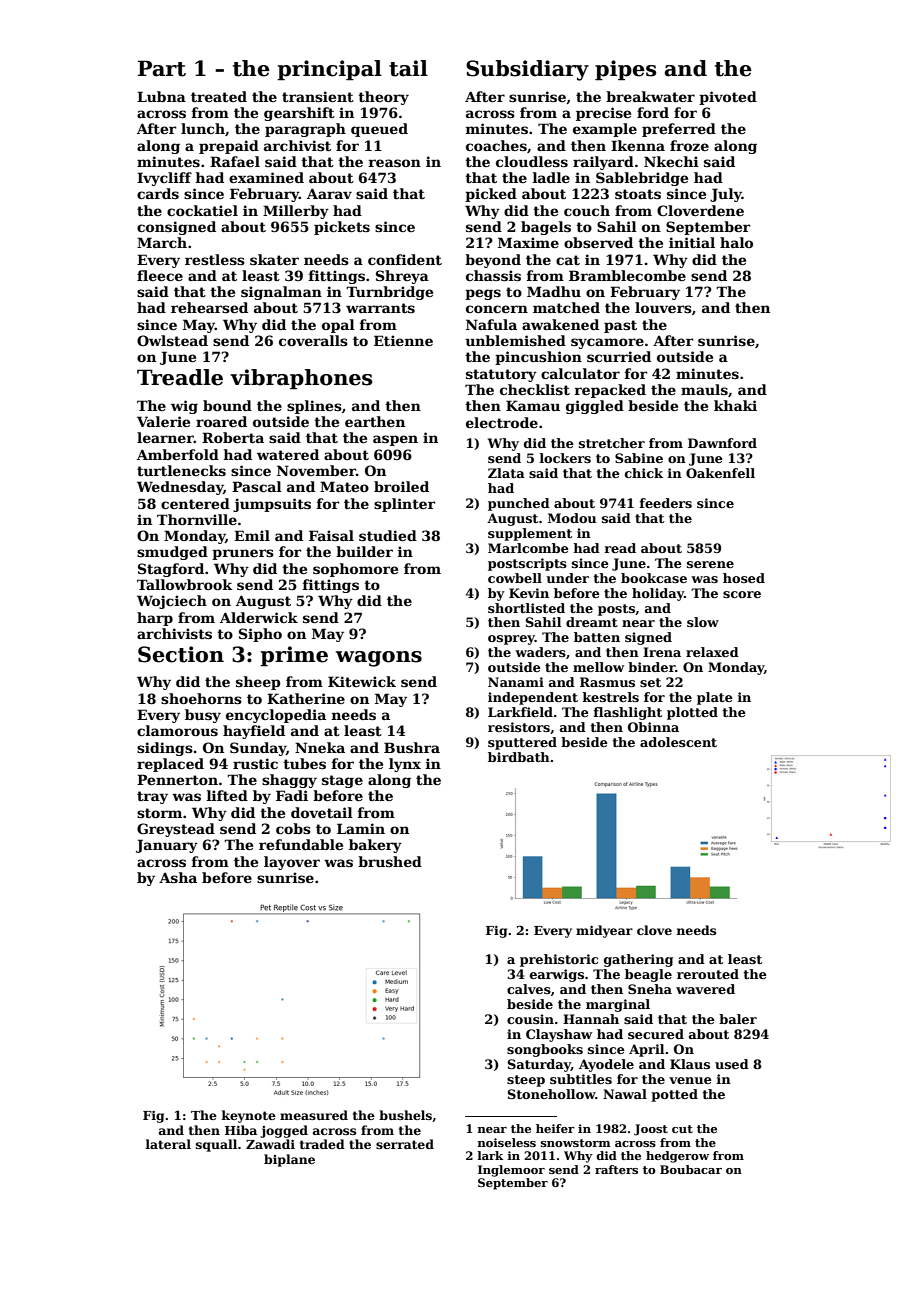 Image resolution: width=908 pixels, height=1316 pixels. I want to click on Section, so click(181, 654).
